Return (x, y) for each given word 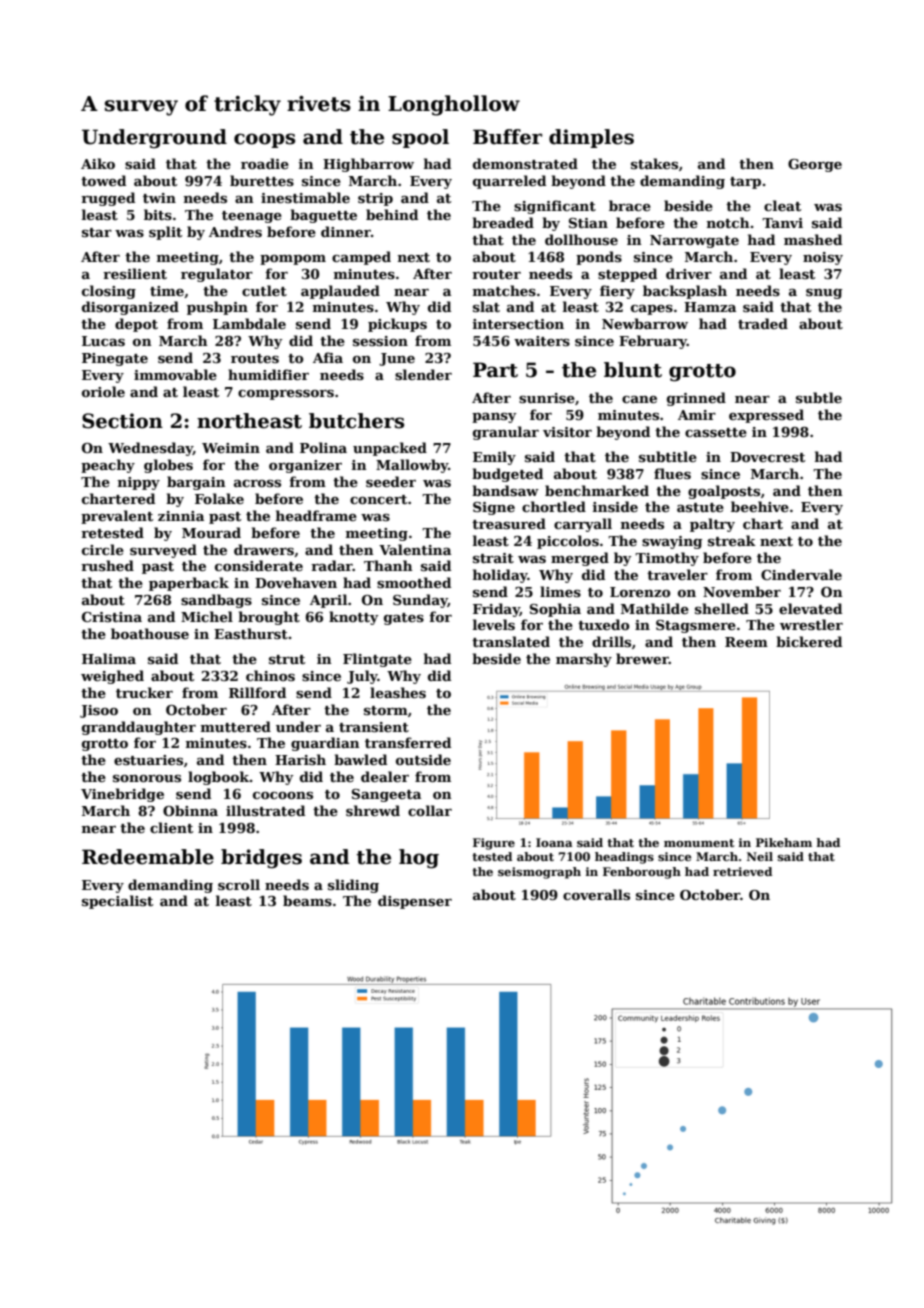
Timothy (667, 559)
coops (264, 140)
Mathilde (655, 608)
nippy (139, 483)
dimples (591, 138)
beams (307, 900)
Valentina (415, 549)
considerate (259, 565)
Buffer (507, 137)
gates (404, 619)
